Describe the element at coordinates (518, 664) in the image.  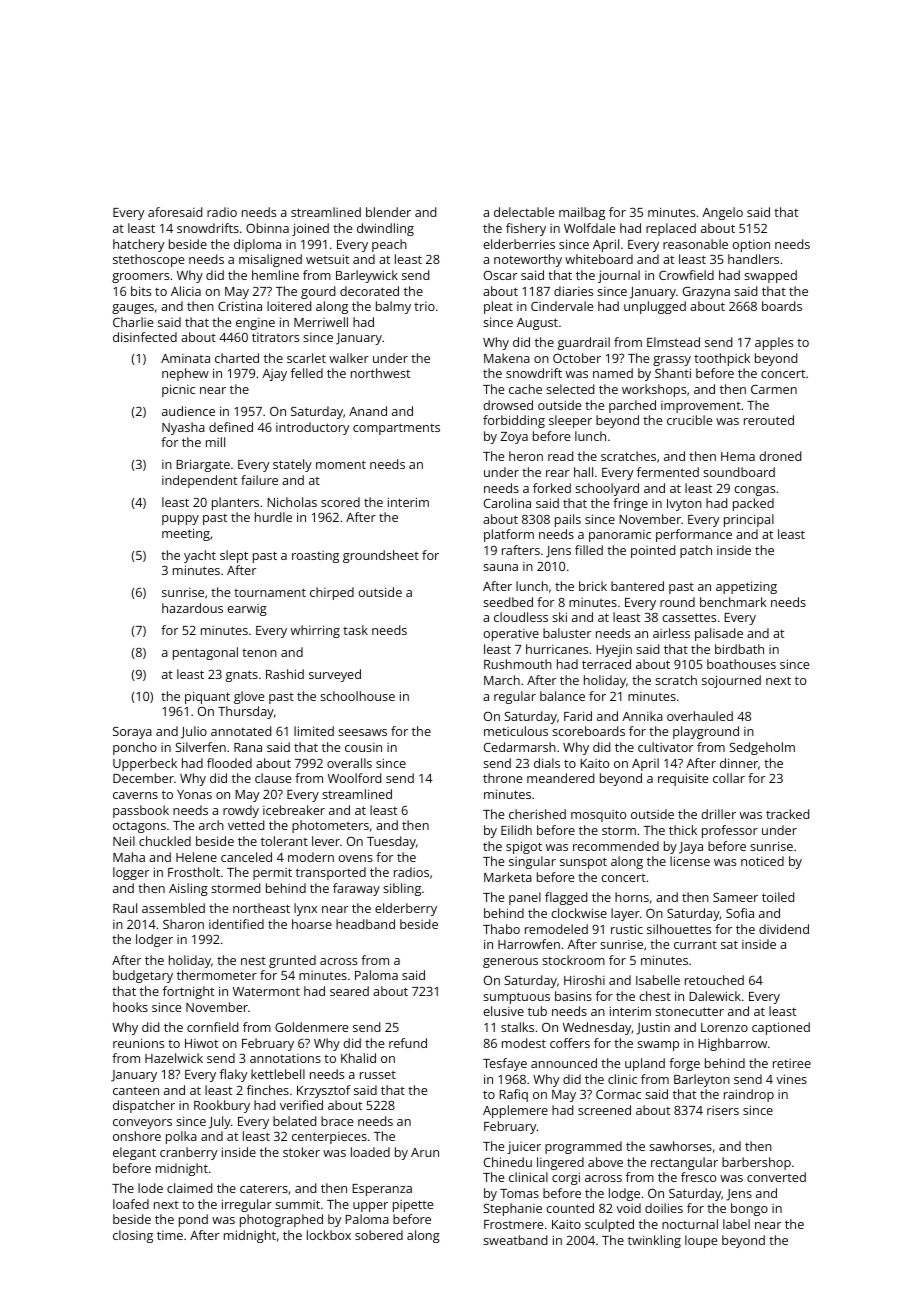
I see `Rushmouth` at that location.
